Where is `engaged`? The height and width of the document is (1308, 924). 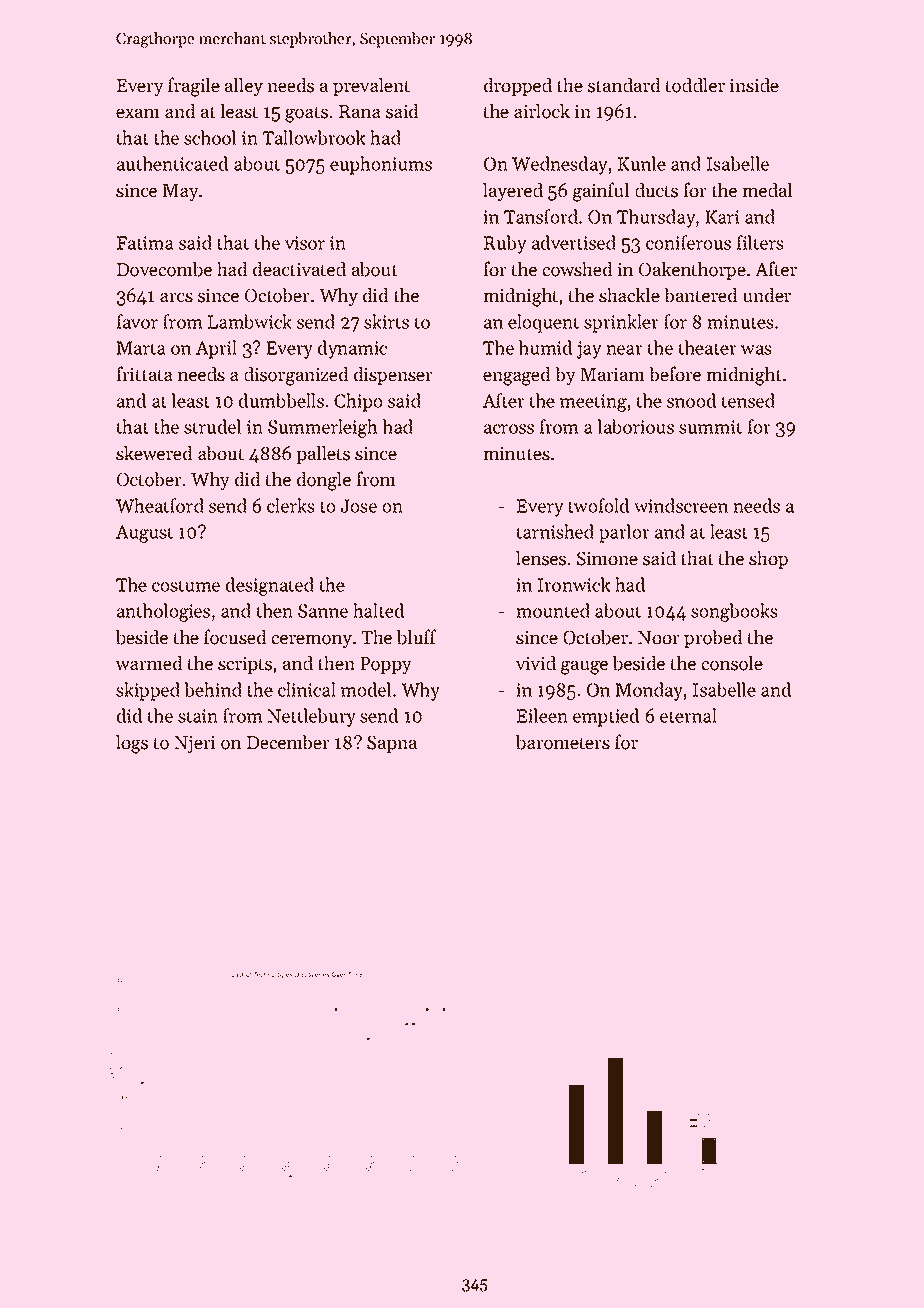
engaged is located at coordinates (516, 376).
